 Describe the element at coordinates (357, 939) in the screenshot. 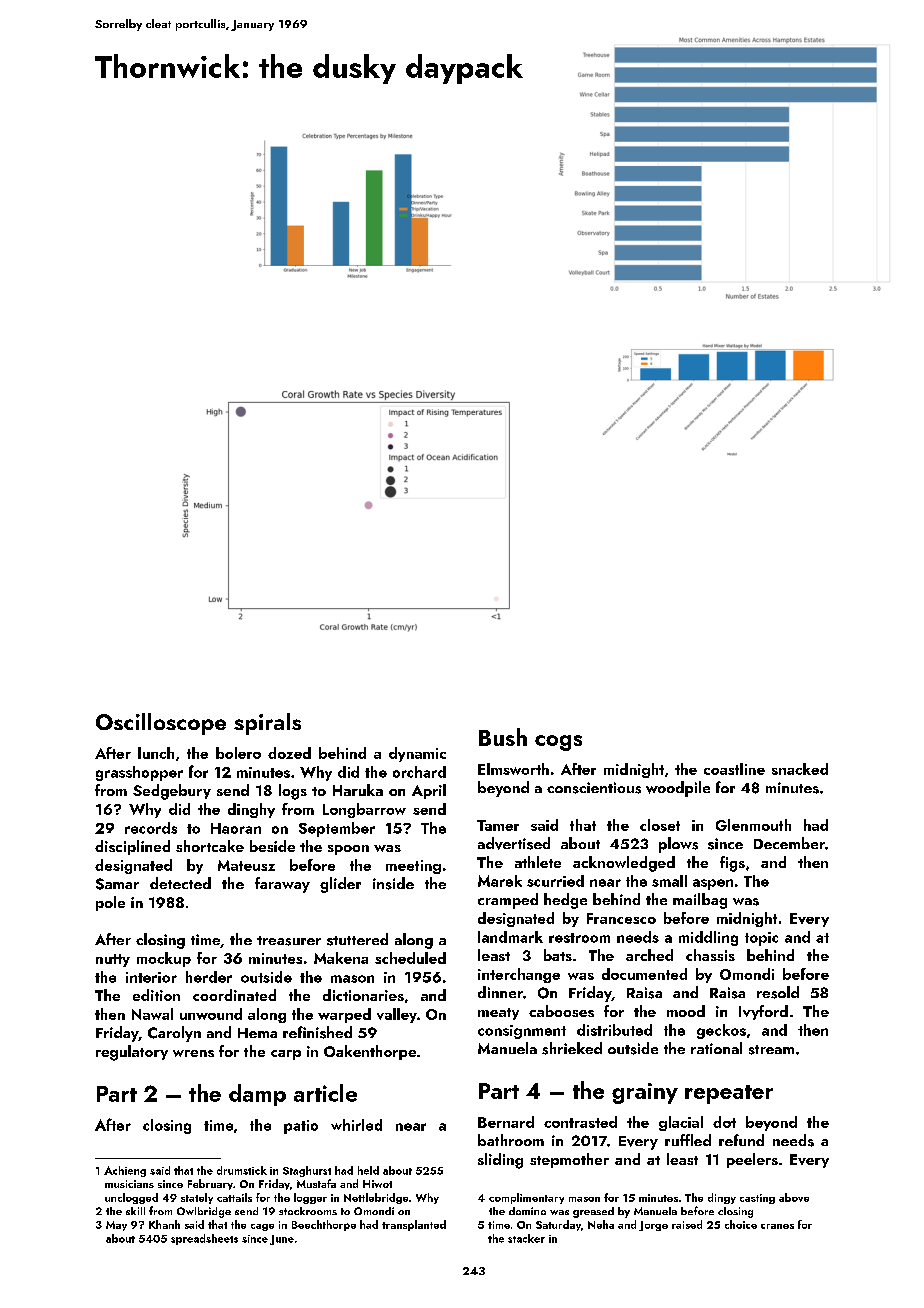

I see `stuttered` at that location.
